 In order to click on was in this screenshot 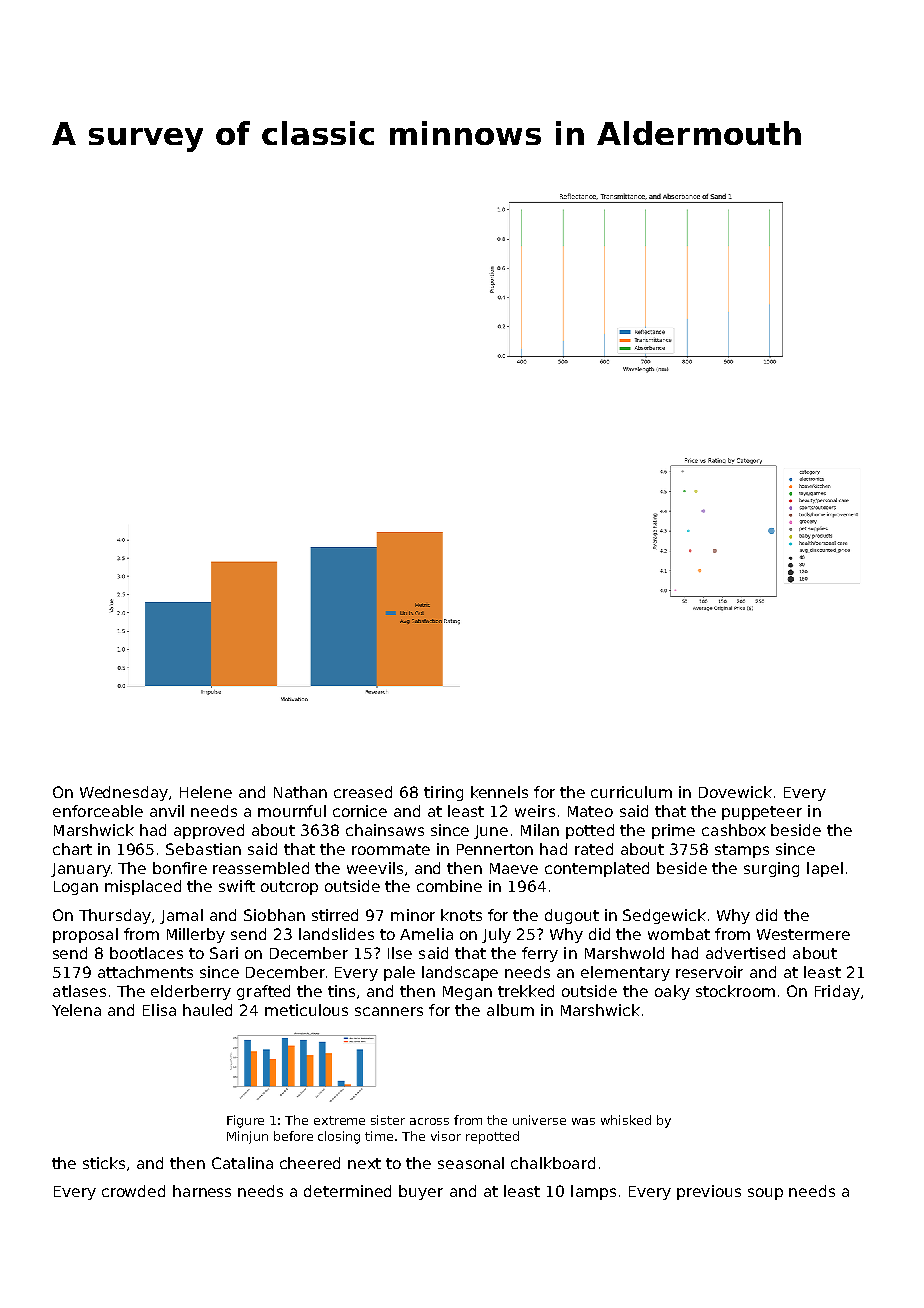, I will do `click(583, 1121)`.
